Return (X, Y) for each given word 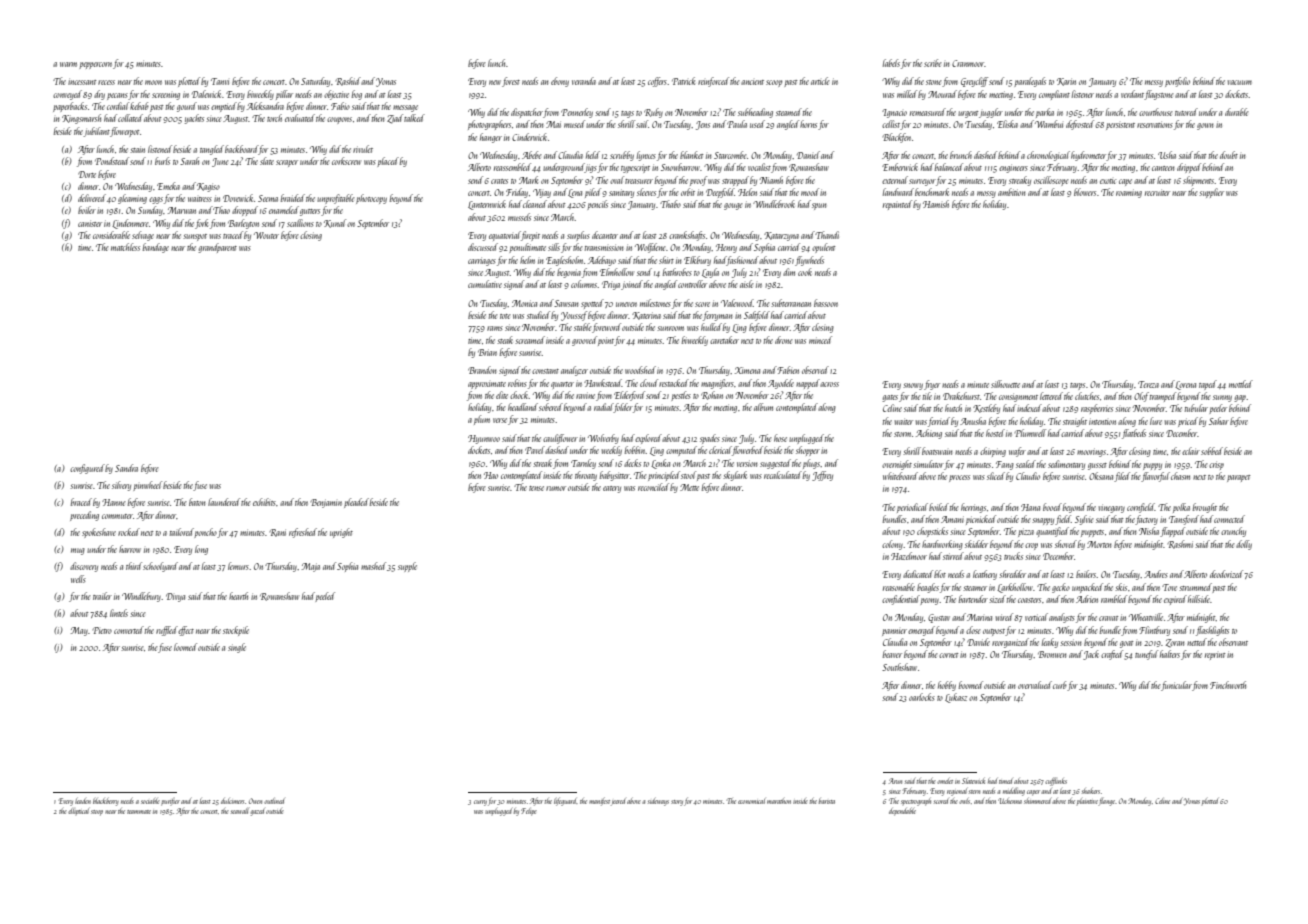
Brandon (482, 370)
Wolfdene (650, 248)
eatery (612, 489)
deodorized (1226, 574)
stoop (97, 813)
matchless (125, 247)
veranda (584, 81)
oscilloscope (1051, 181)
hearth (238, 596)
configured (87, 469)
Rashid (348, 81)
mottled (1241, 384)
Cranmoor (968, 63)
